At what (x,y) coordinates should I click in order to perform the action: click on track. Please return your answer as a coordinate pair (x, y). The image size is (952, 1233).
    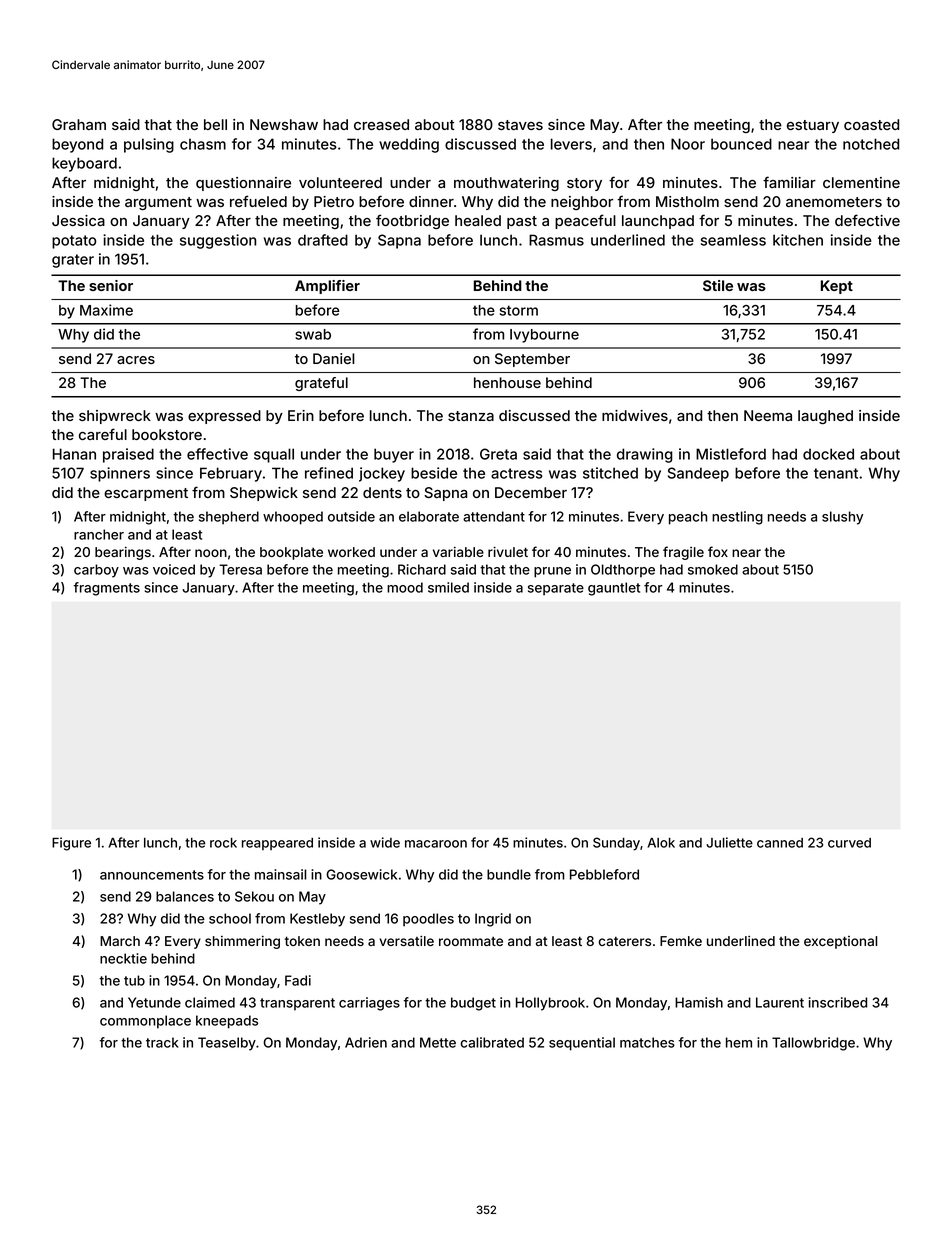
    Looking at the image, I should click on (162, 1042).
